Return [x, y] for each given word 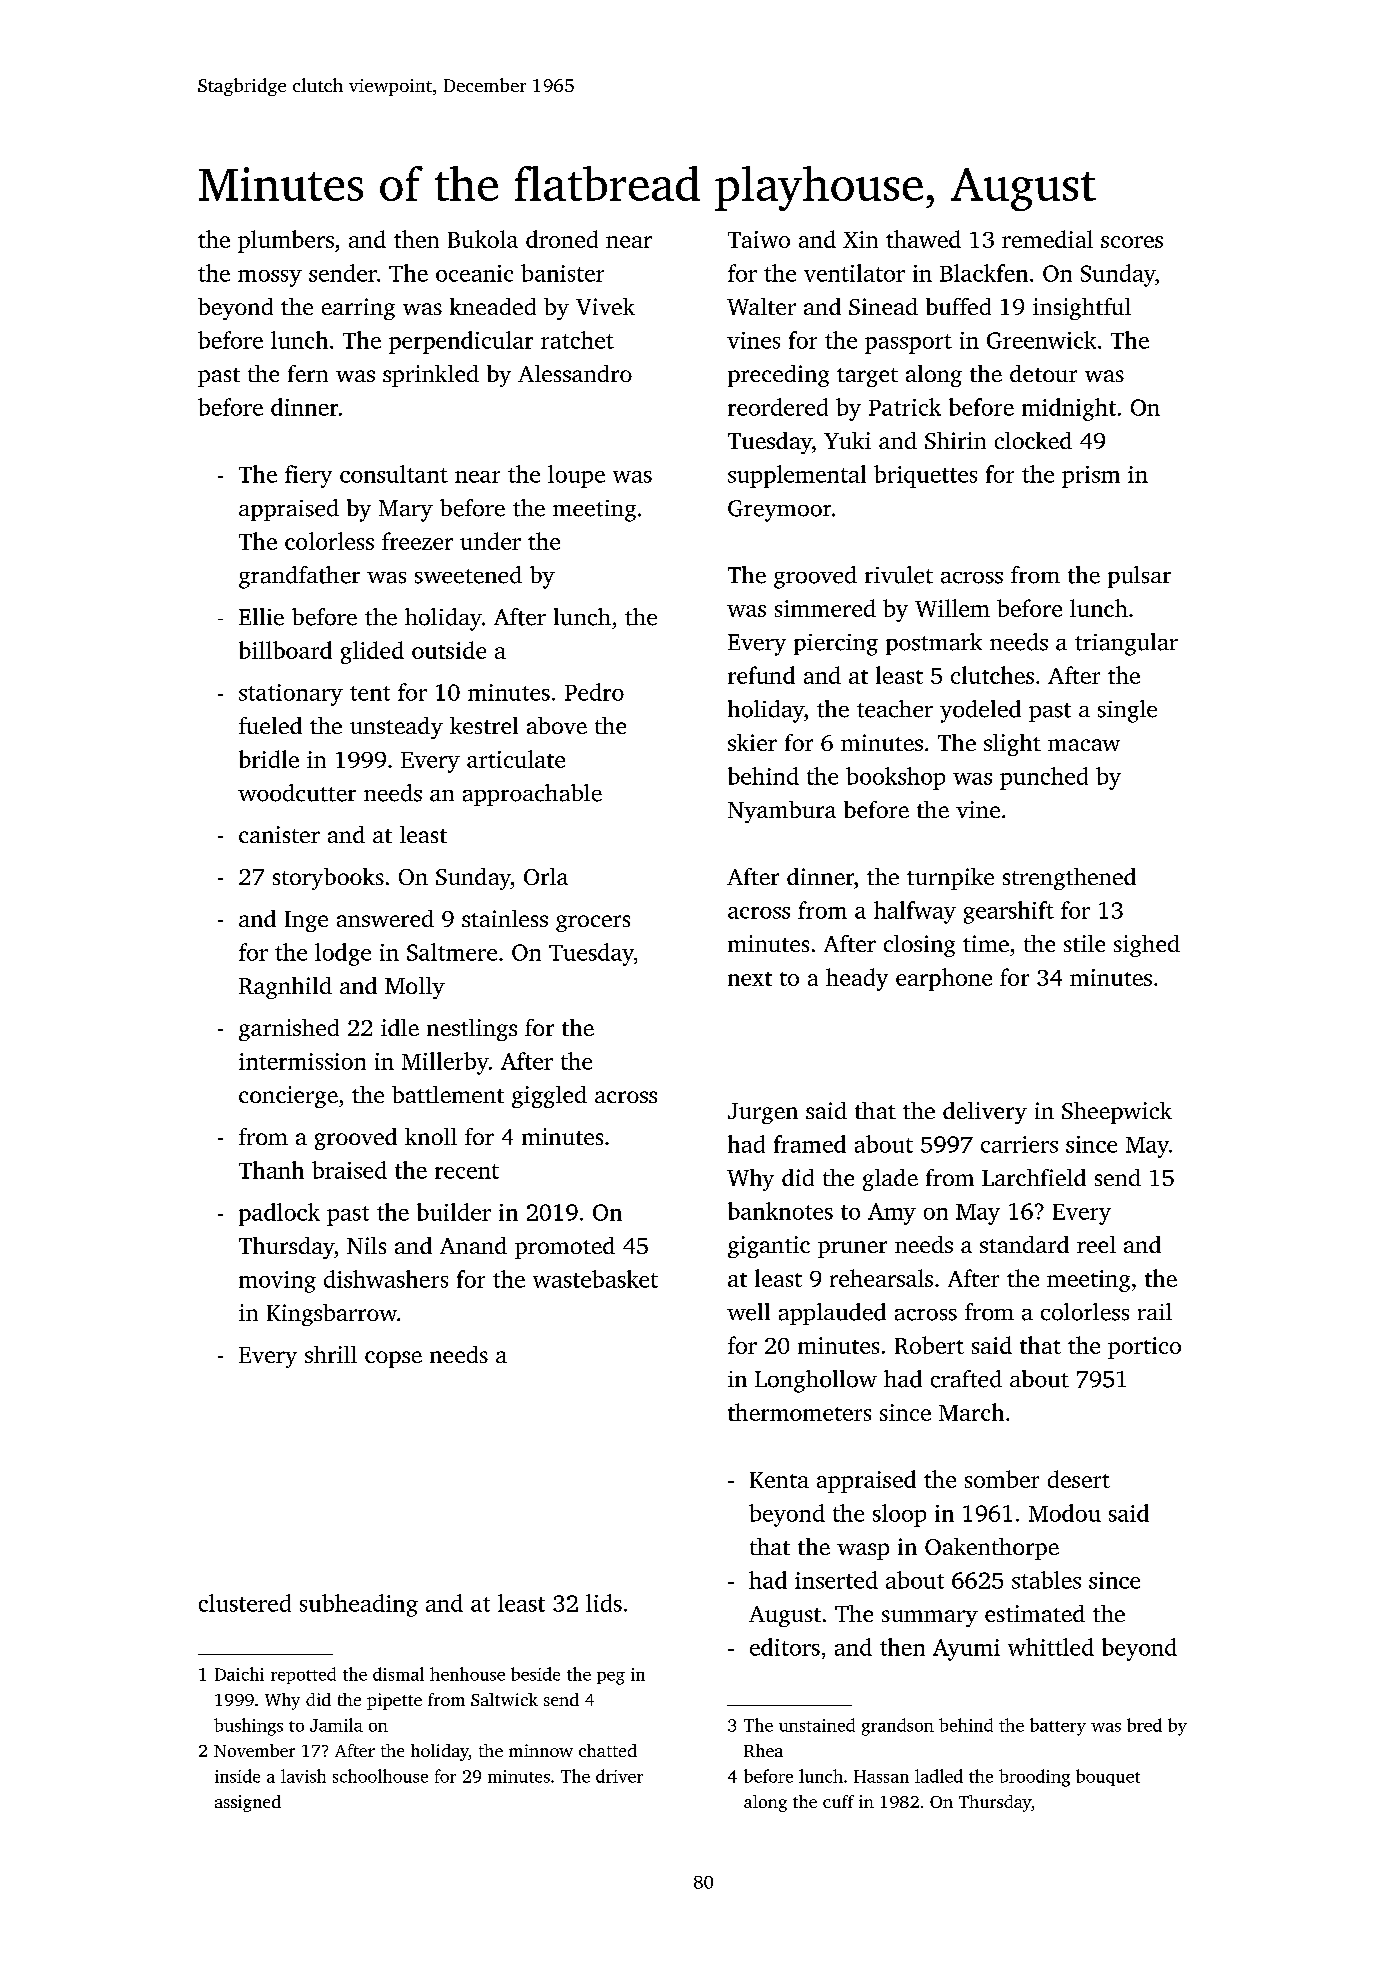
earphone [944, 979]
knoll [431, 1136]
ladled [939, 1776]
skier [752, 742]
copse [393, 1359]
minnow [541, 1750]
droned [562, 239]
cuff [838, 1801]
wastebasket [595, 1279]
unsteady [396, 728]
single [1127, 711]
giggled [549, 1097]
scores [1132, 242]
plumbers [286, 241]
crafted [966, 1379]
